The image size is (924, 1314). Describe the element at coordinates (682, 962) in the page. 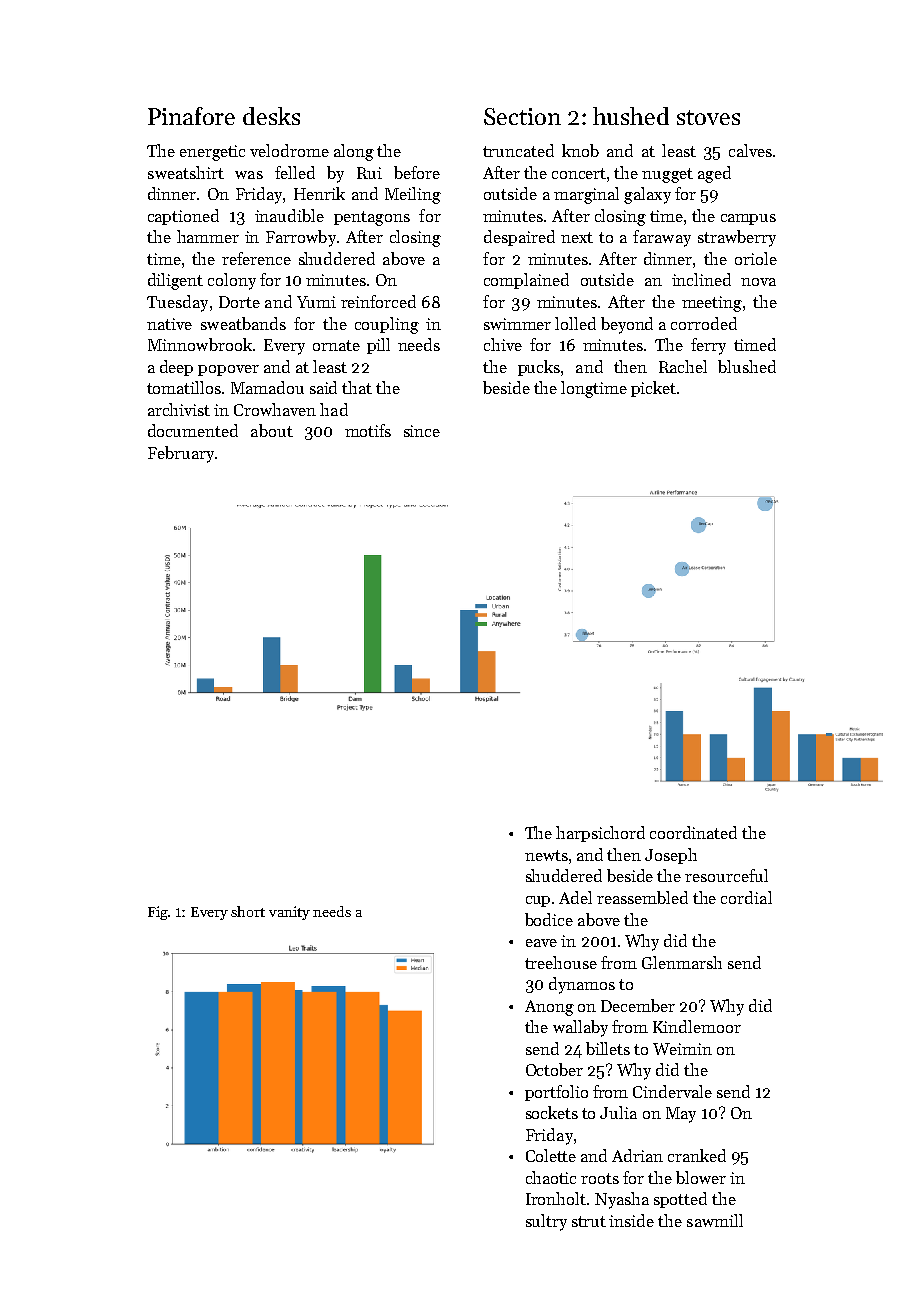

I see `Glenmarsh` at that location.
